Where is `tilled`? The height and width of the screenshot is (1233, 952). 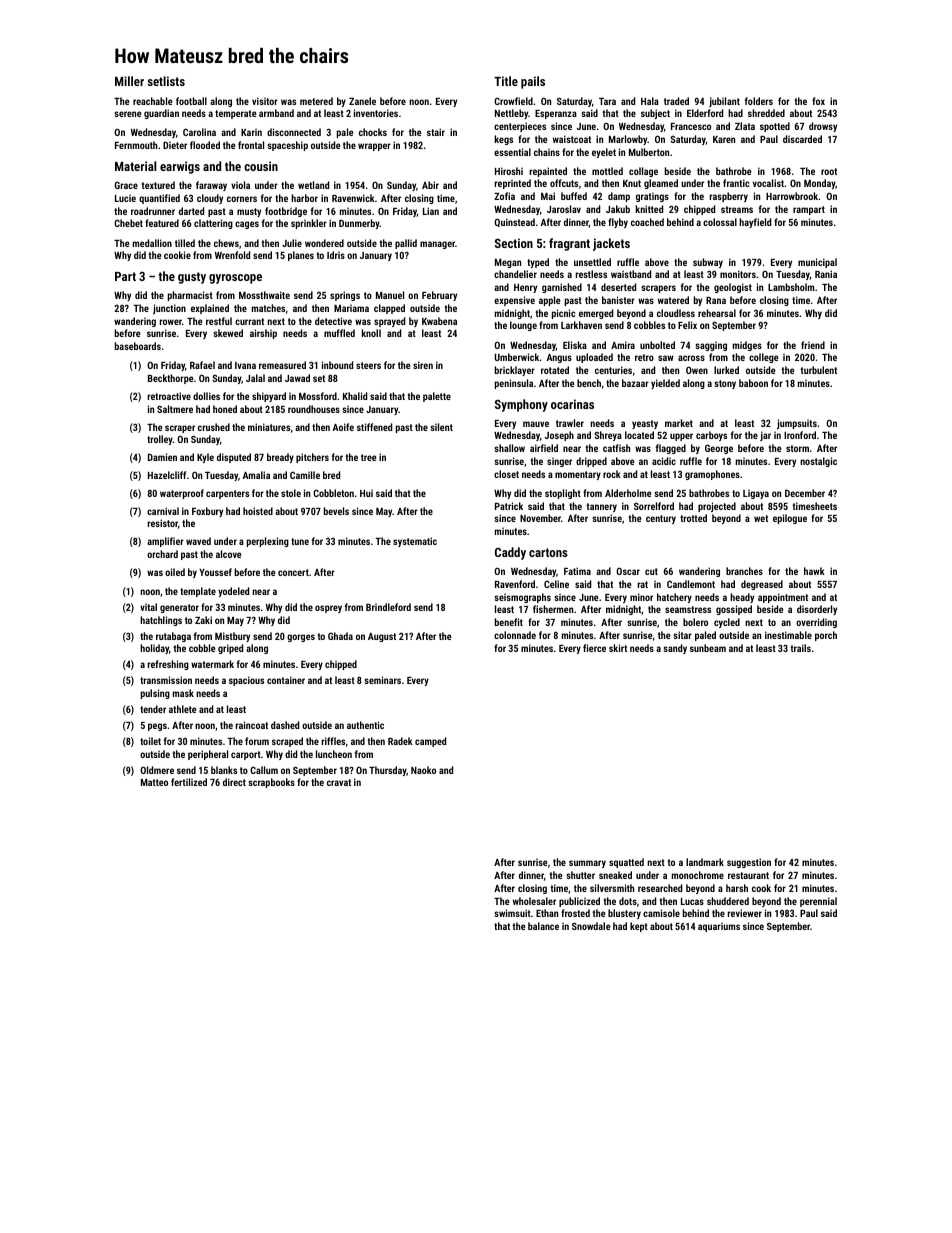
tilled is located at coordinates (185, 243).
